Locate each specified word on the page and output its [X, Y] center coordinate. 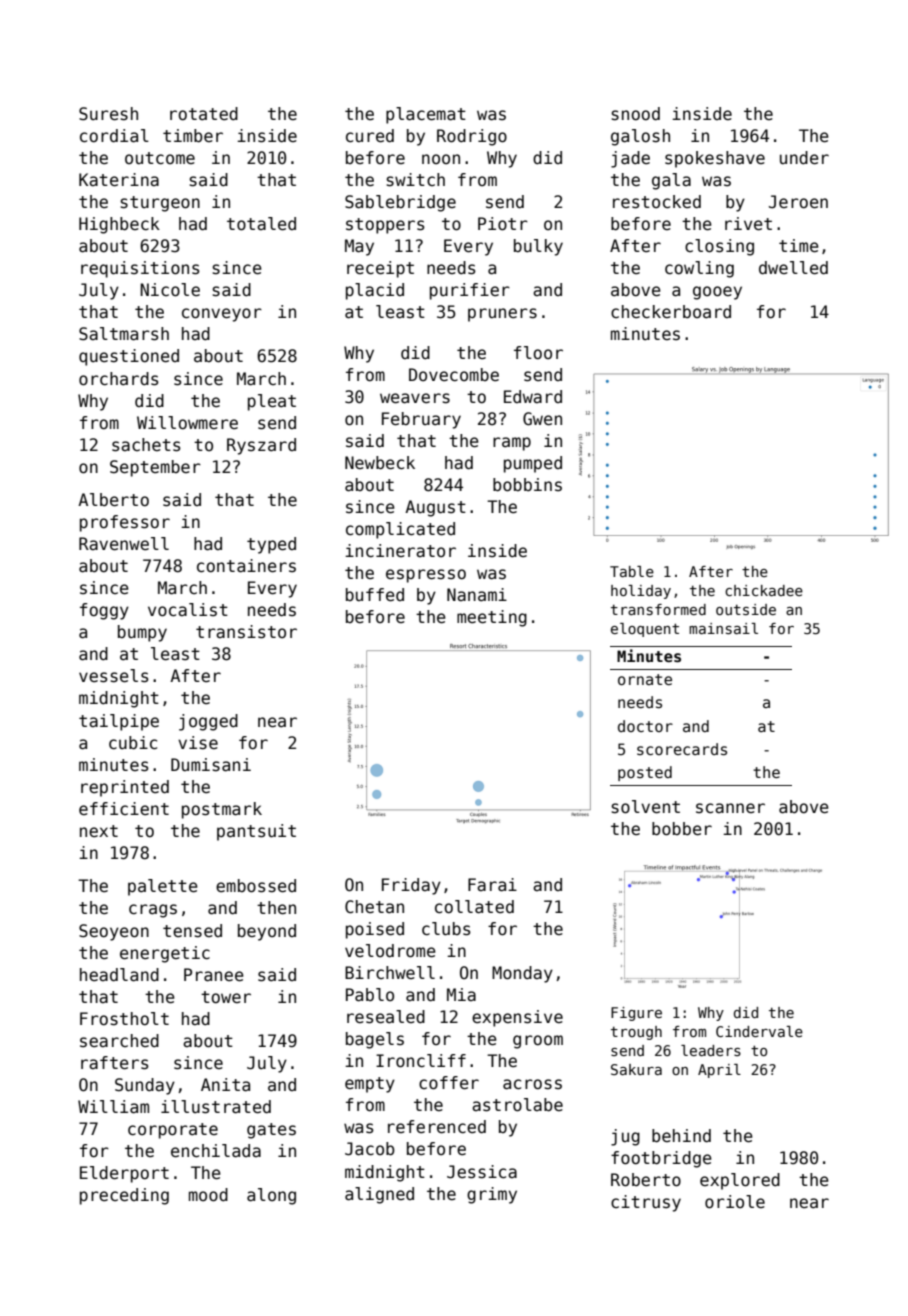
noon [441, 159]
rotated [204, 114]
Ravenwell [124, 544]
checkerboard [671, 312]
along [271, 1196]
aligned [379, 1195]
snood [635, 114]
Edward [533, 397]
